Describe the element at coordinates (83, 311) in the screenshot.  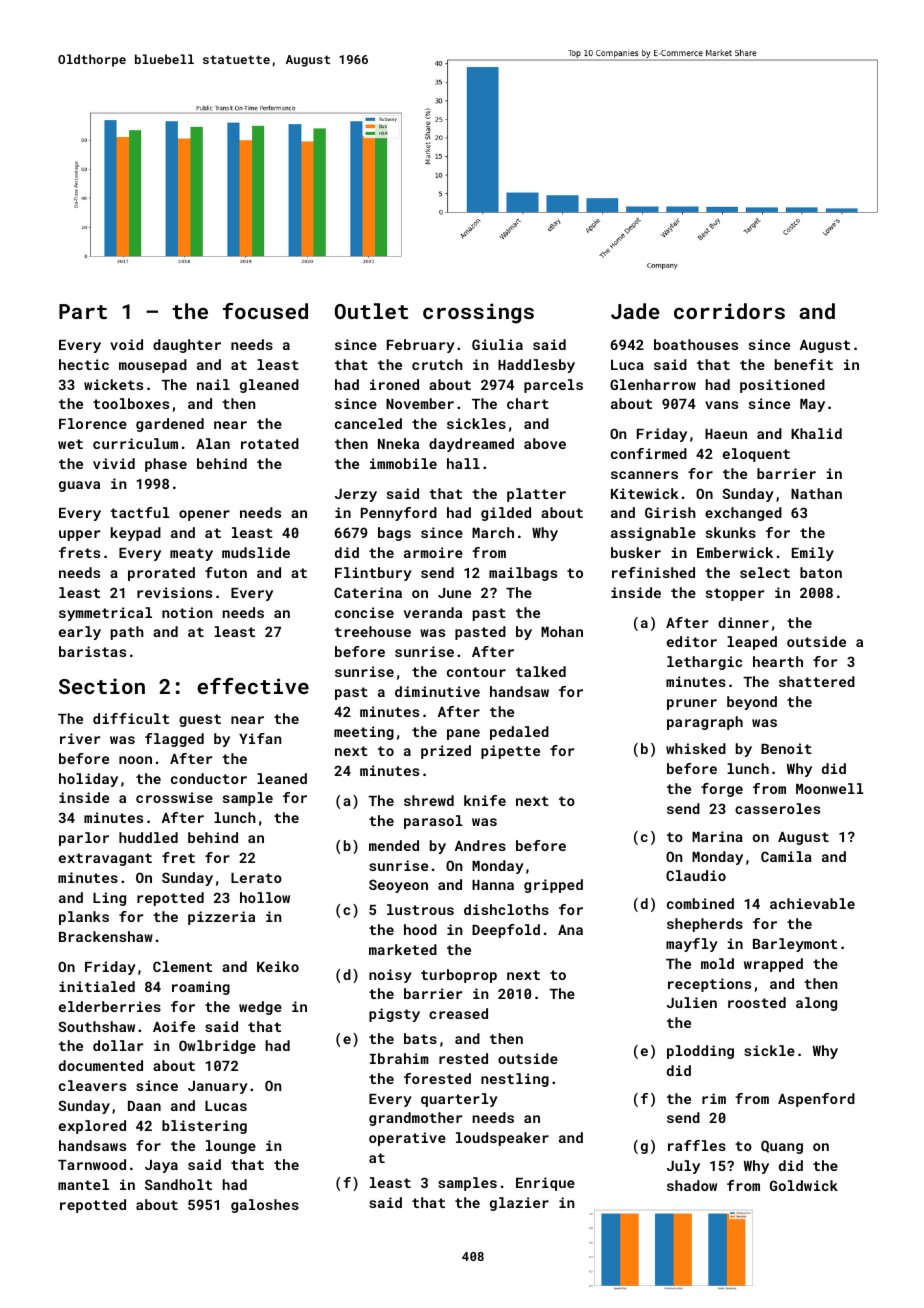
I see `Part` at that location.
